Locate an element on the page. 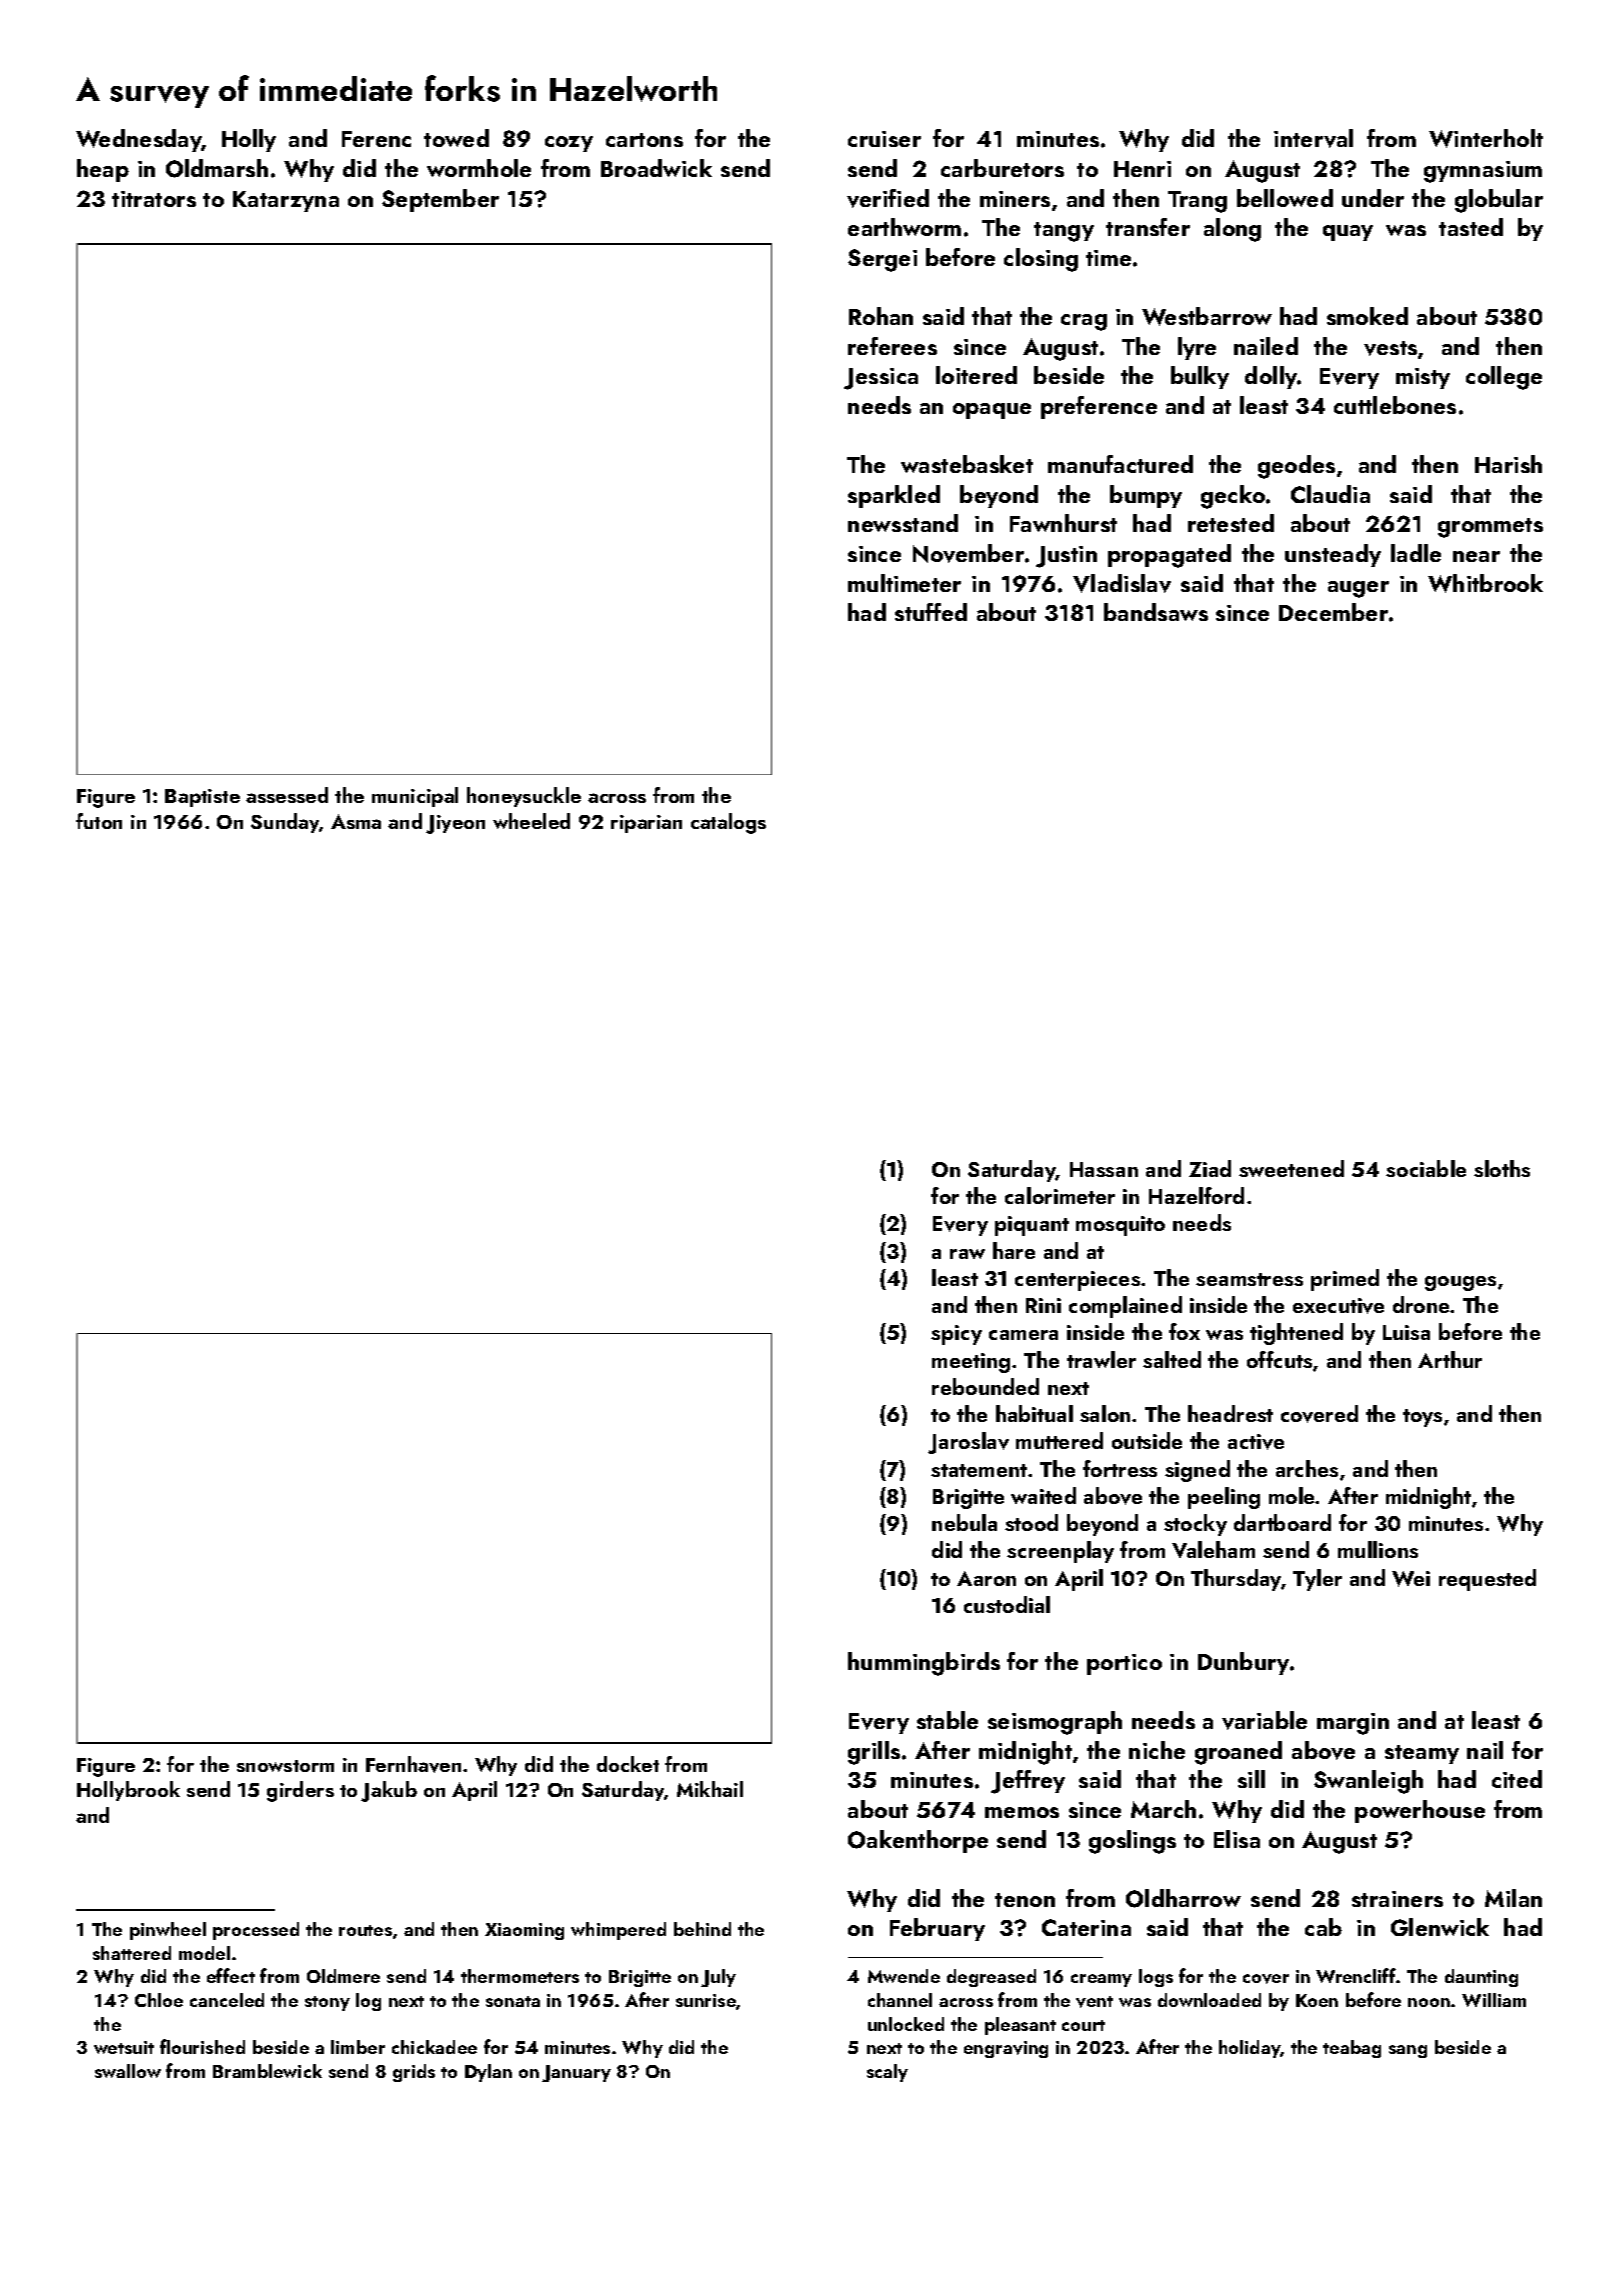 The image size is (1620, 2292). snowstorm is located at coordinates (285, 1766).
